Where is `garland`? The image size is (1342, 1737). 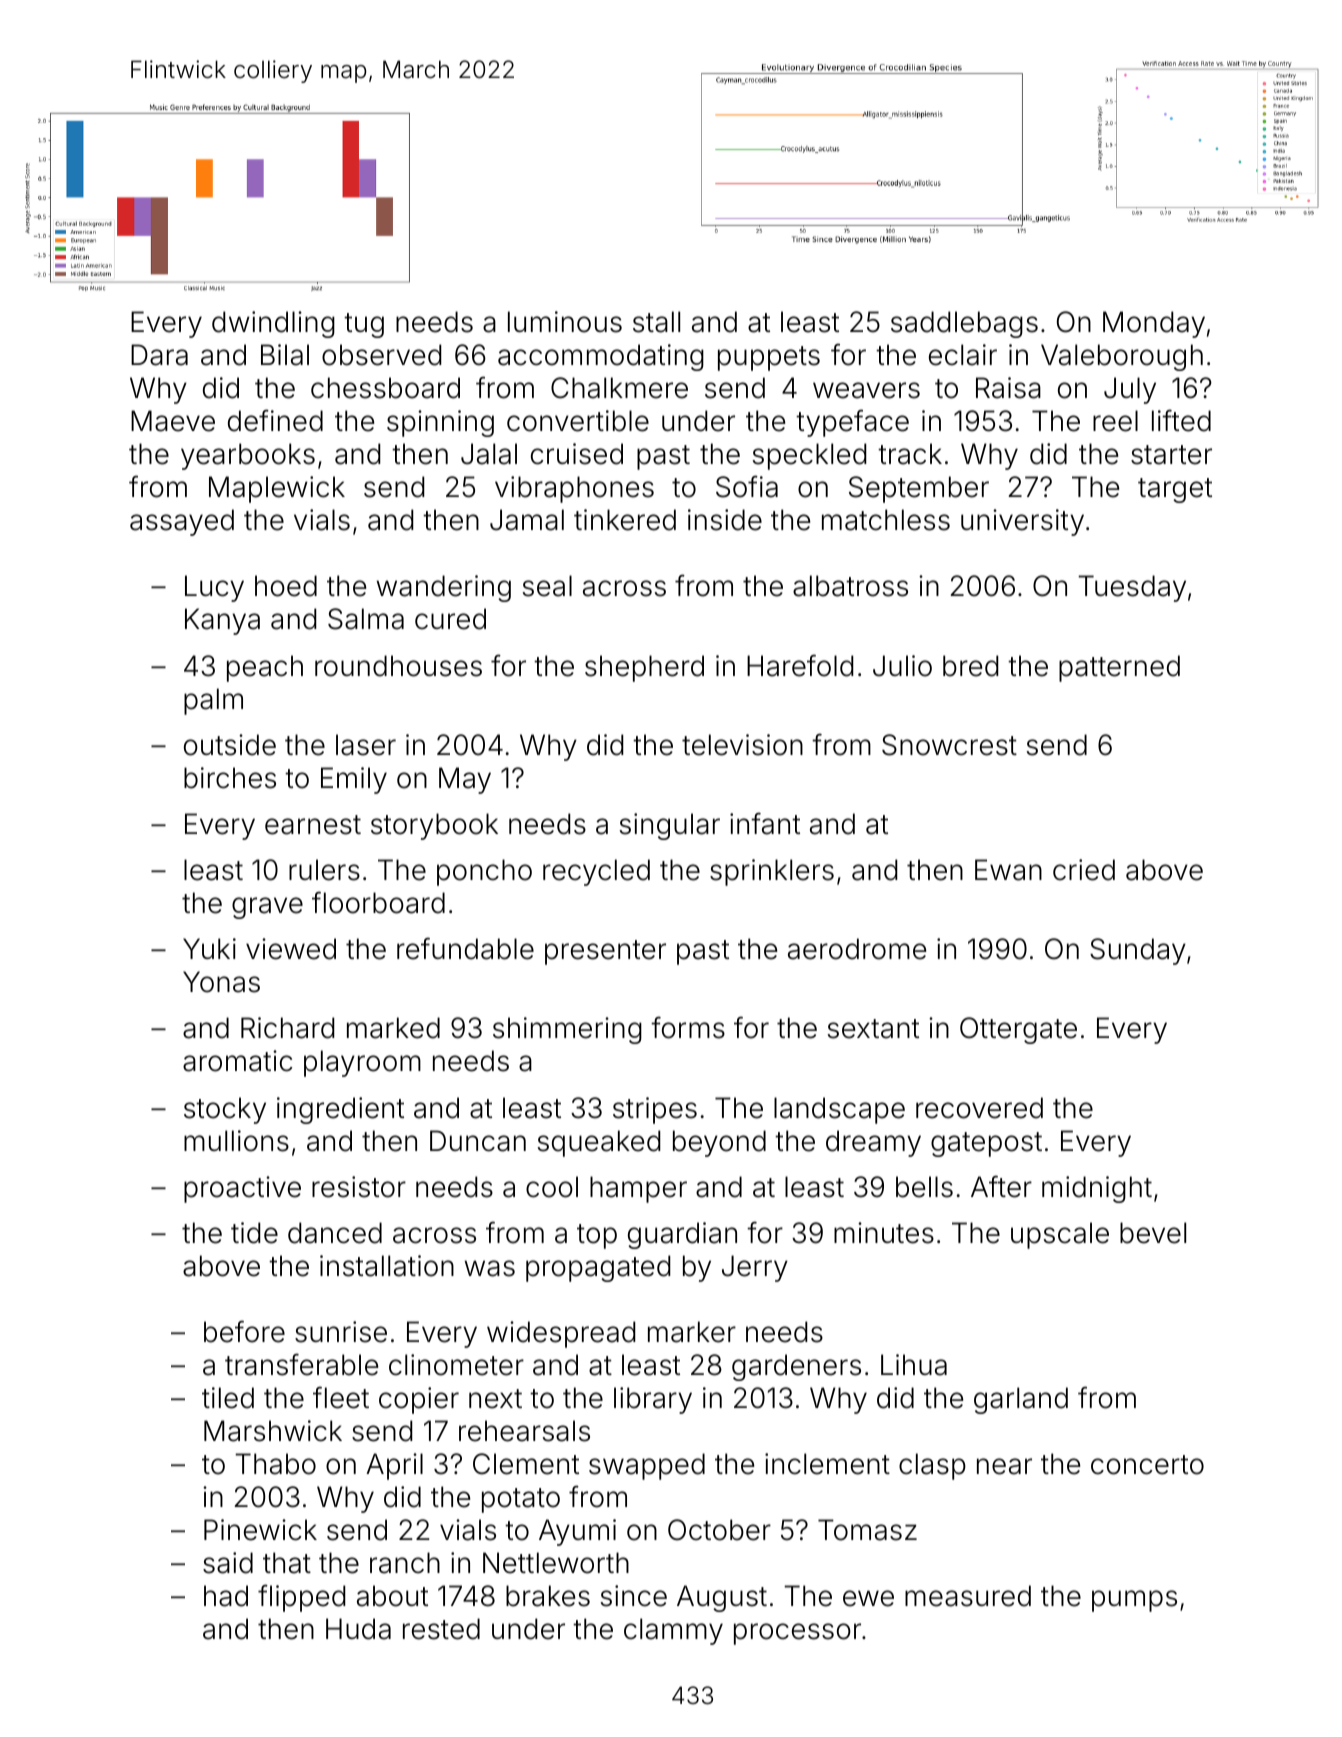
garland is located at coordinates (1021, 1400).
